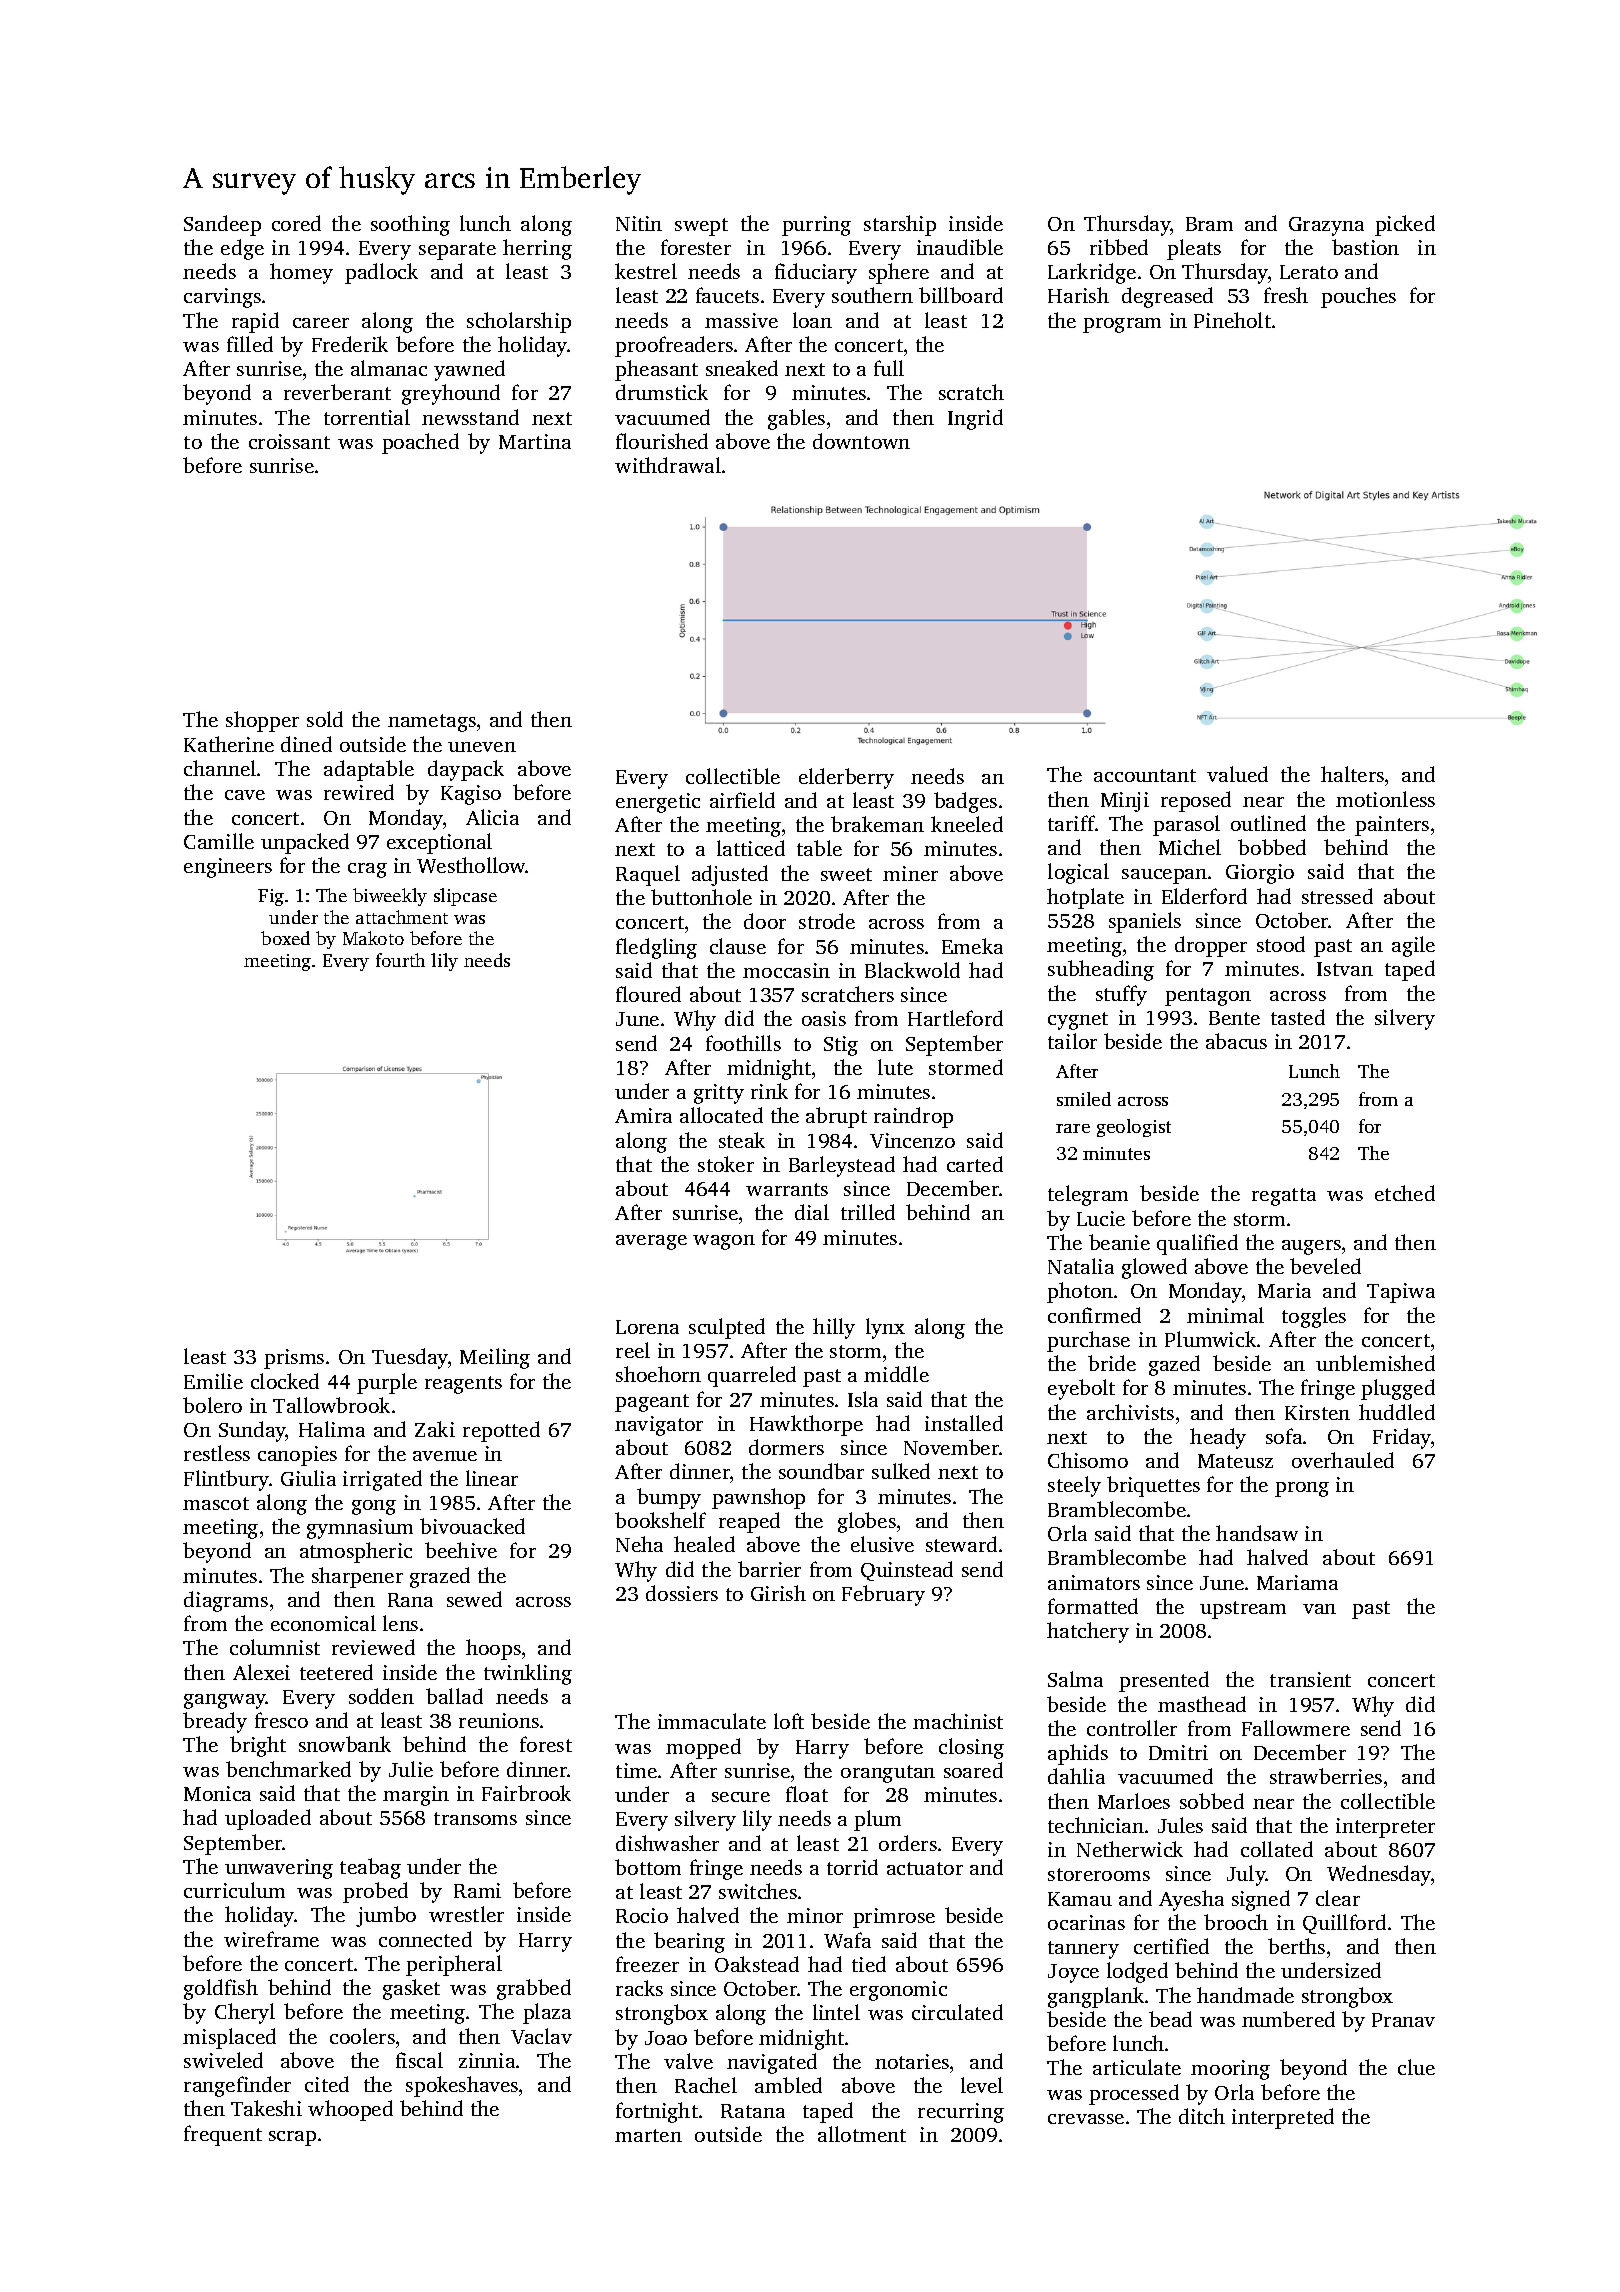 The image size is (1620, 2292). I want to click on grabbed, so click(534, 1989).
